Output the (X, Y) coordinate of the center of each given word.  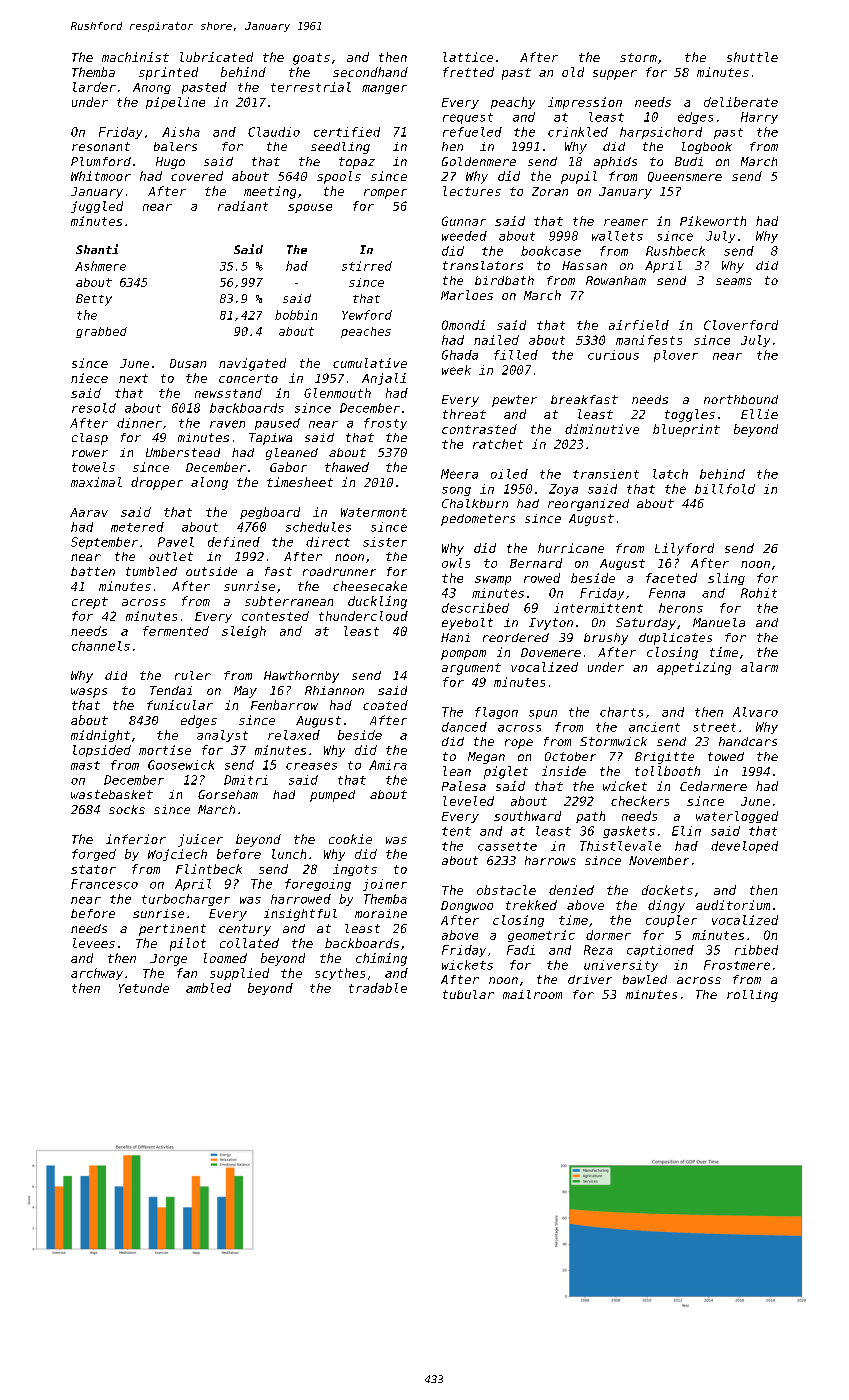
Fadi (521, 950)
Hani (455, 637)
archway (97, 974)
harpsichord (661, 133)
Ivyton (551, 624)
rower (90, 453)
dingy (666, 906)
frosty (385, 424)
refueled (472, 132)
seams (734, 281)
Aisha (181, 132)
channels (101, 646)
